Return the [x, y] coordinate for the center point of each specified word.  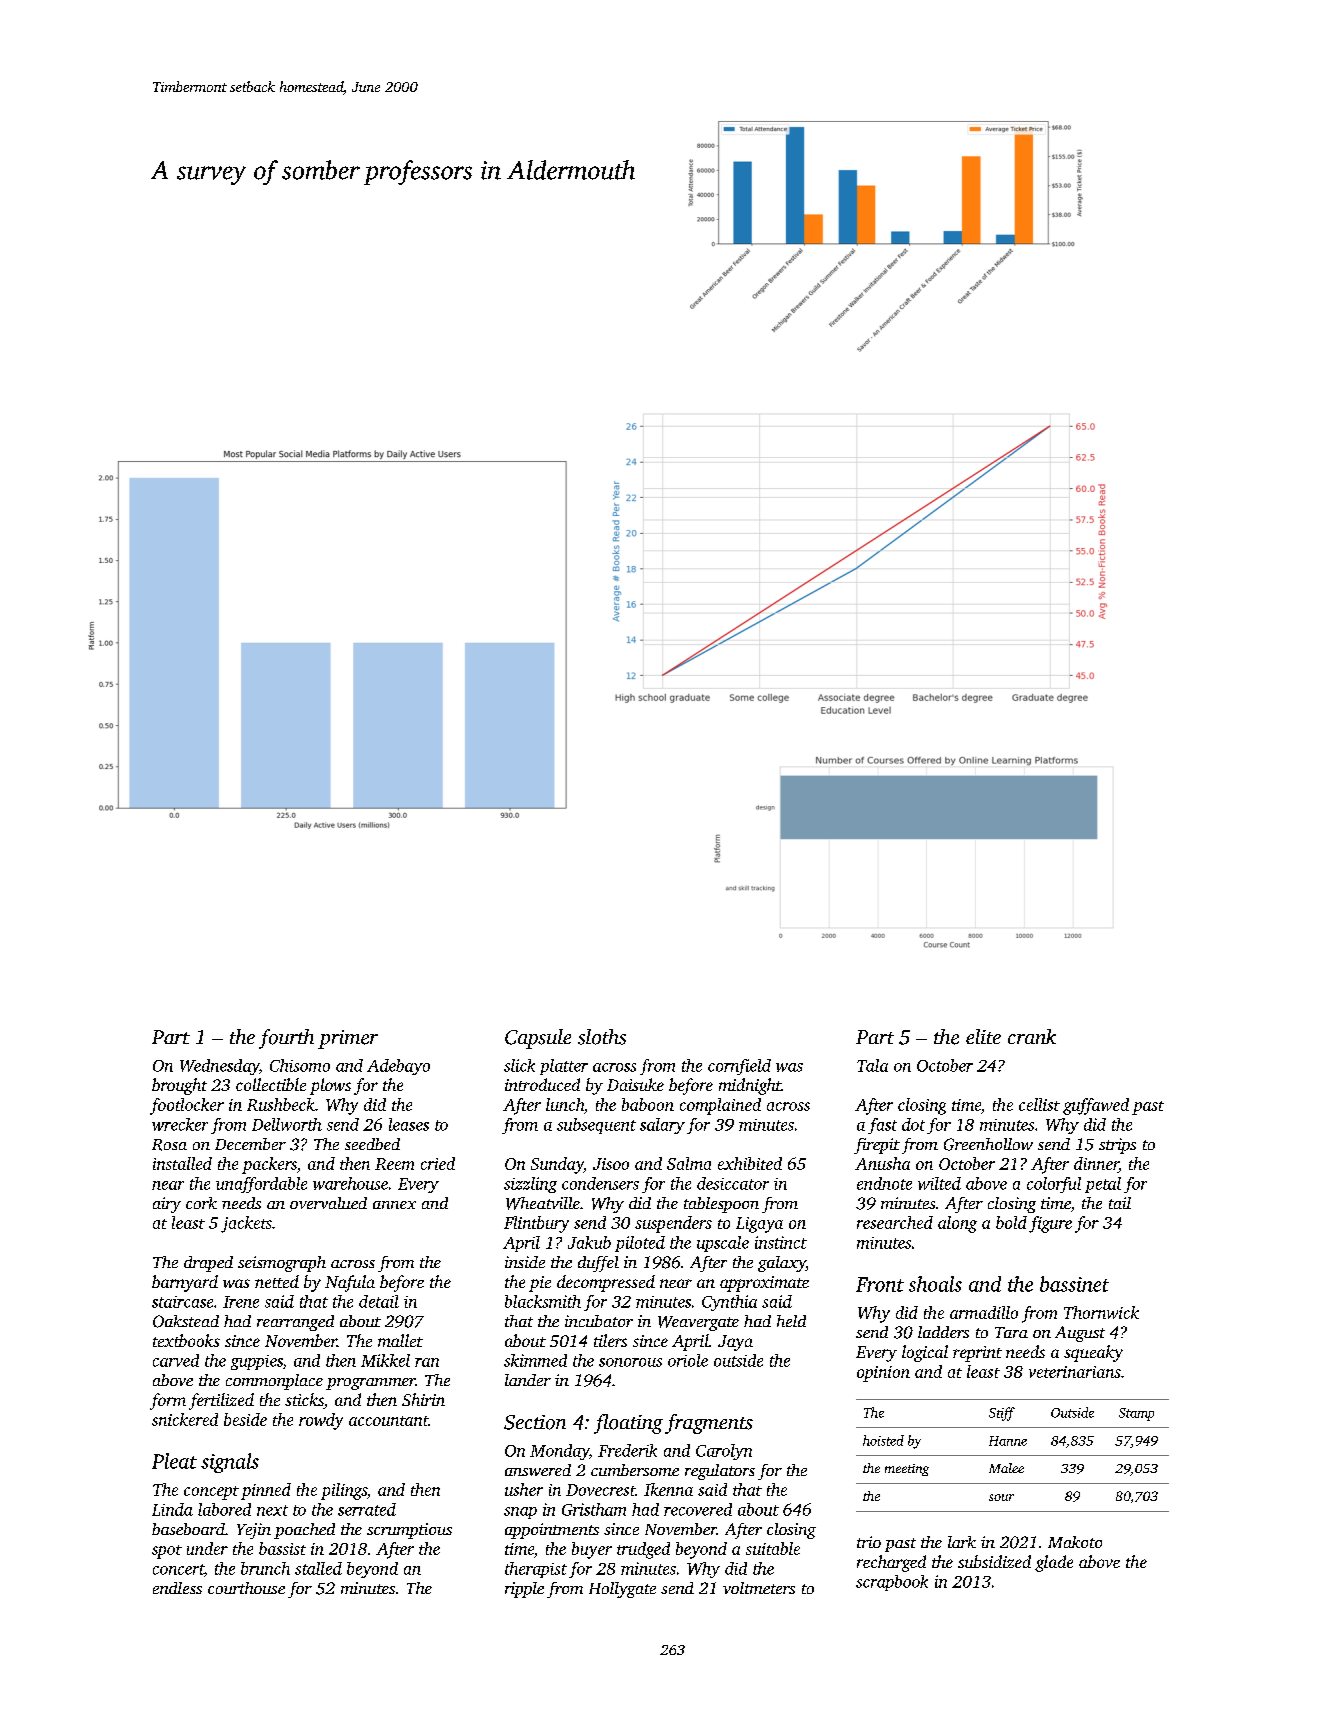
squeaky [1093, 1353]
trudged [643, 1550]
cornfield [739, 1067]
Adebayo [398, 1067]
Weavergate [698, 1323]
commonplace [274, 1382]
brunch [265, 1568]
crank [1032, 1036]
